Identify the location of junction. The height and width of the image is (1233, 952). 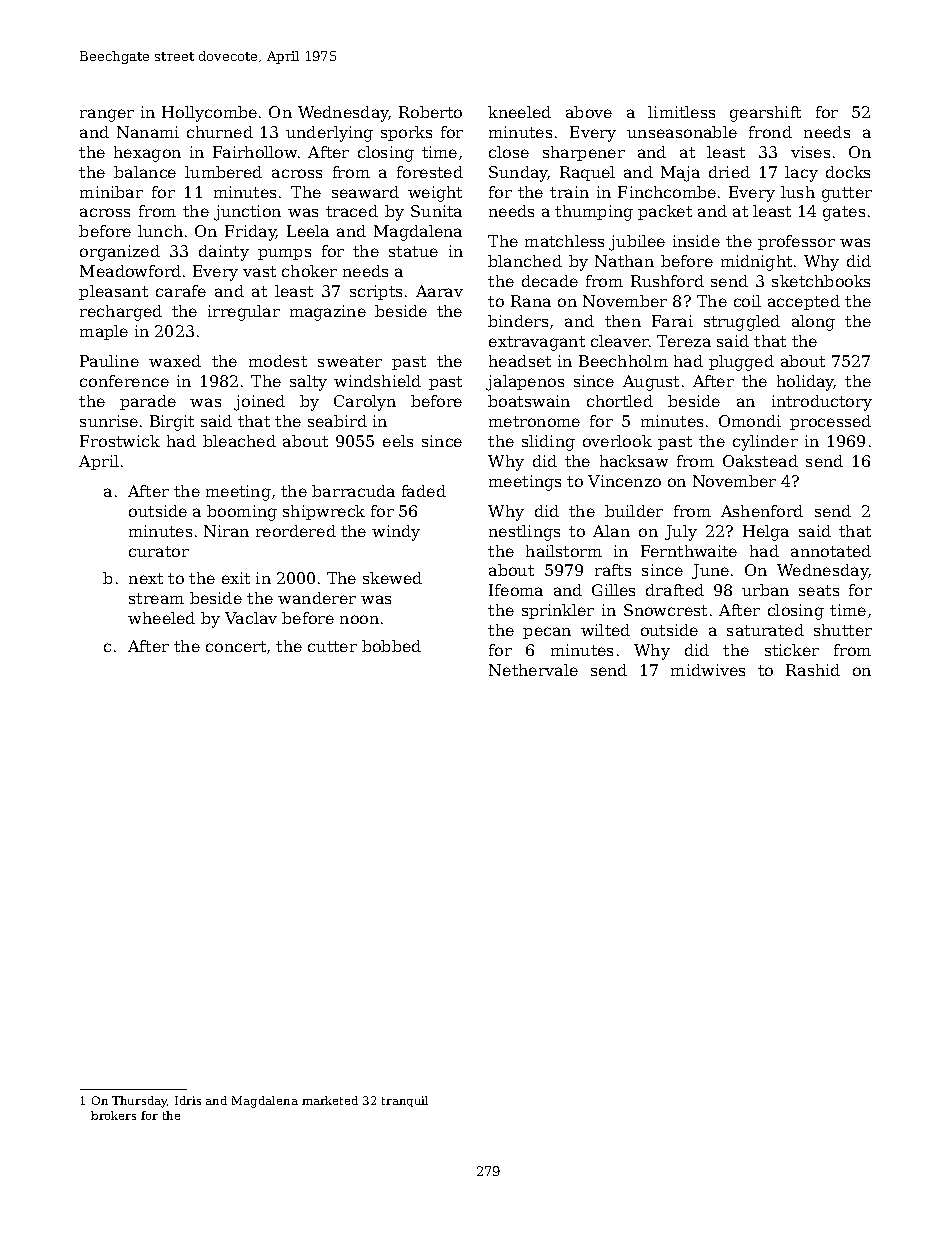
(247, 213).
